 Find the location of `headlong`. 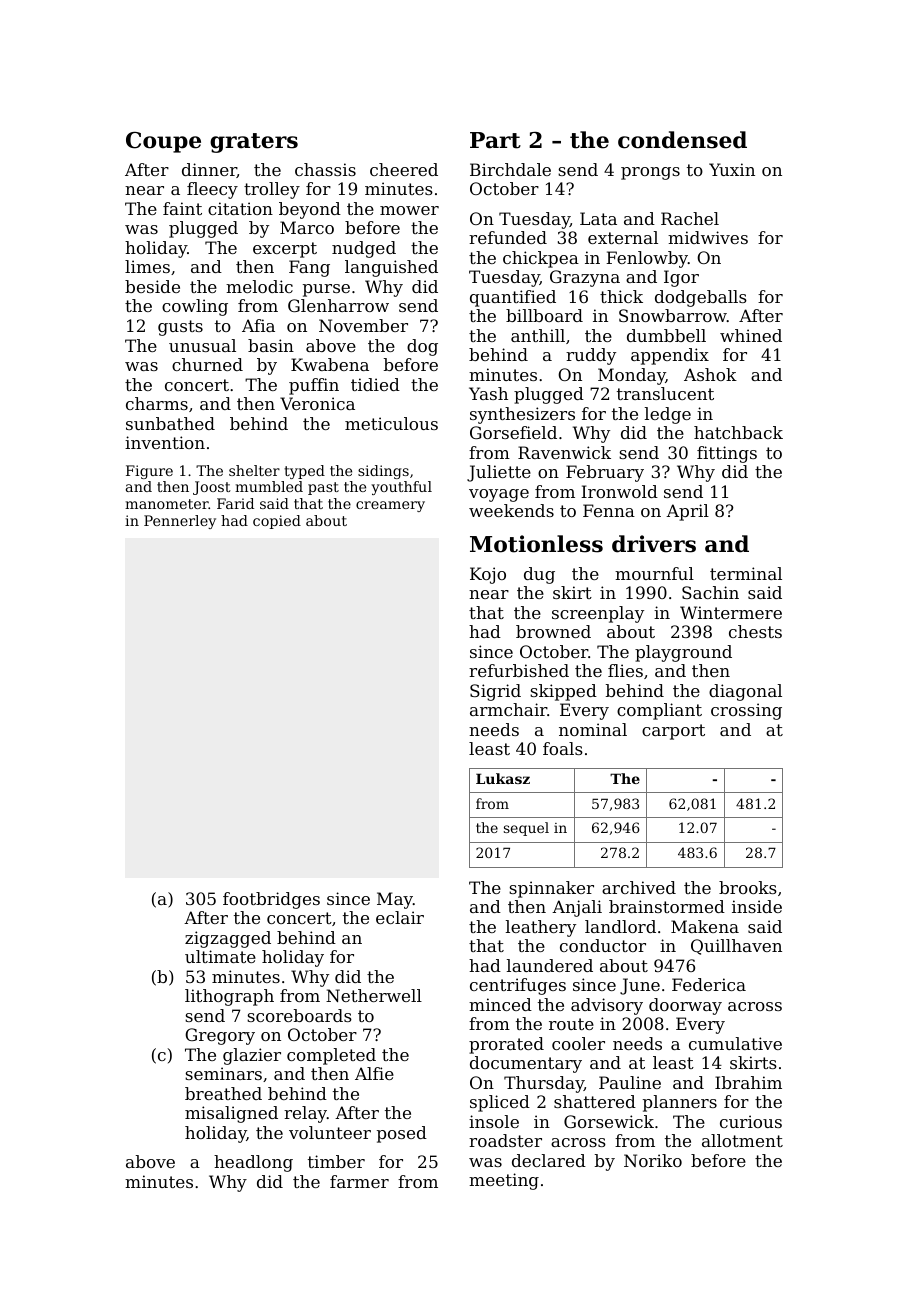

headlong is located at coordinates (253, 1163).
